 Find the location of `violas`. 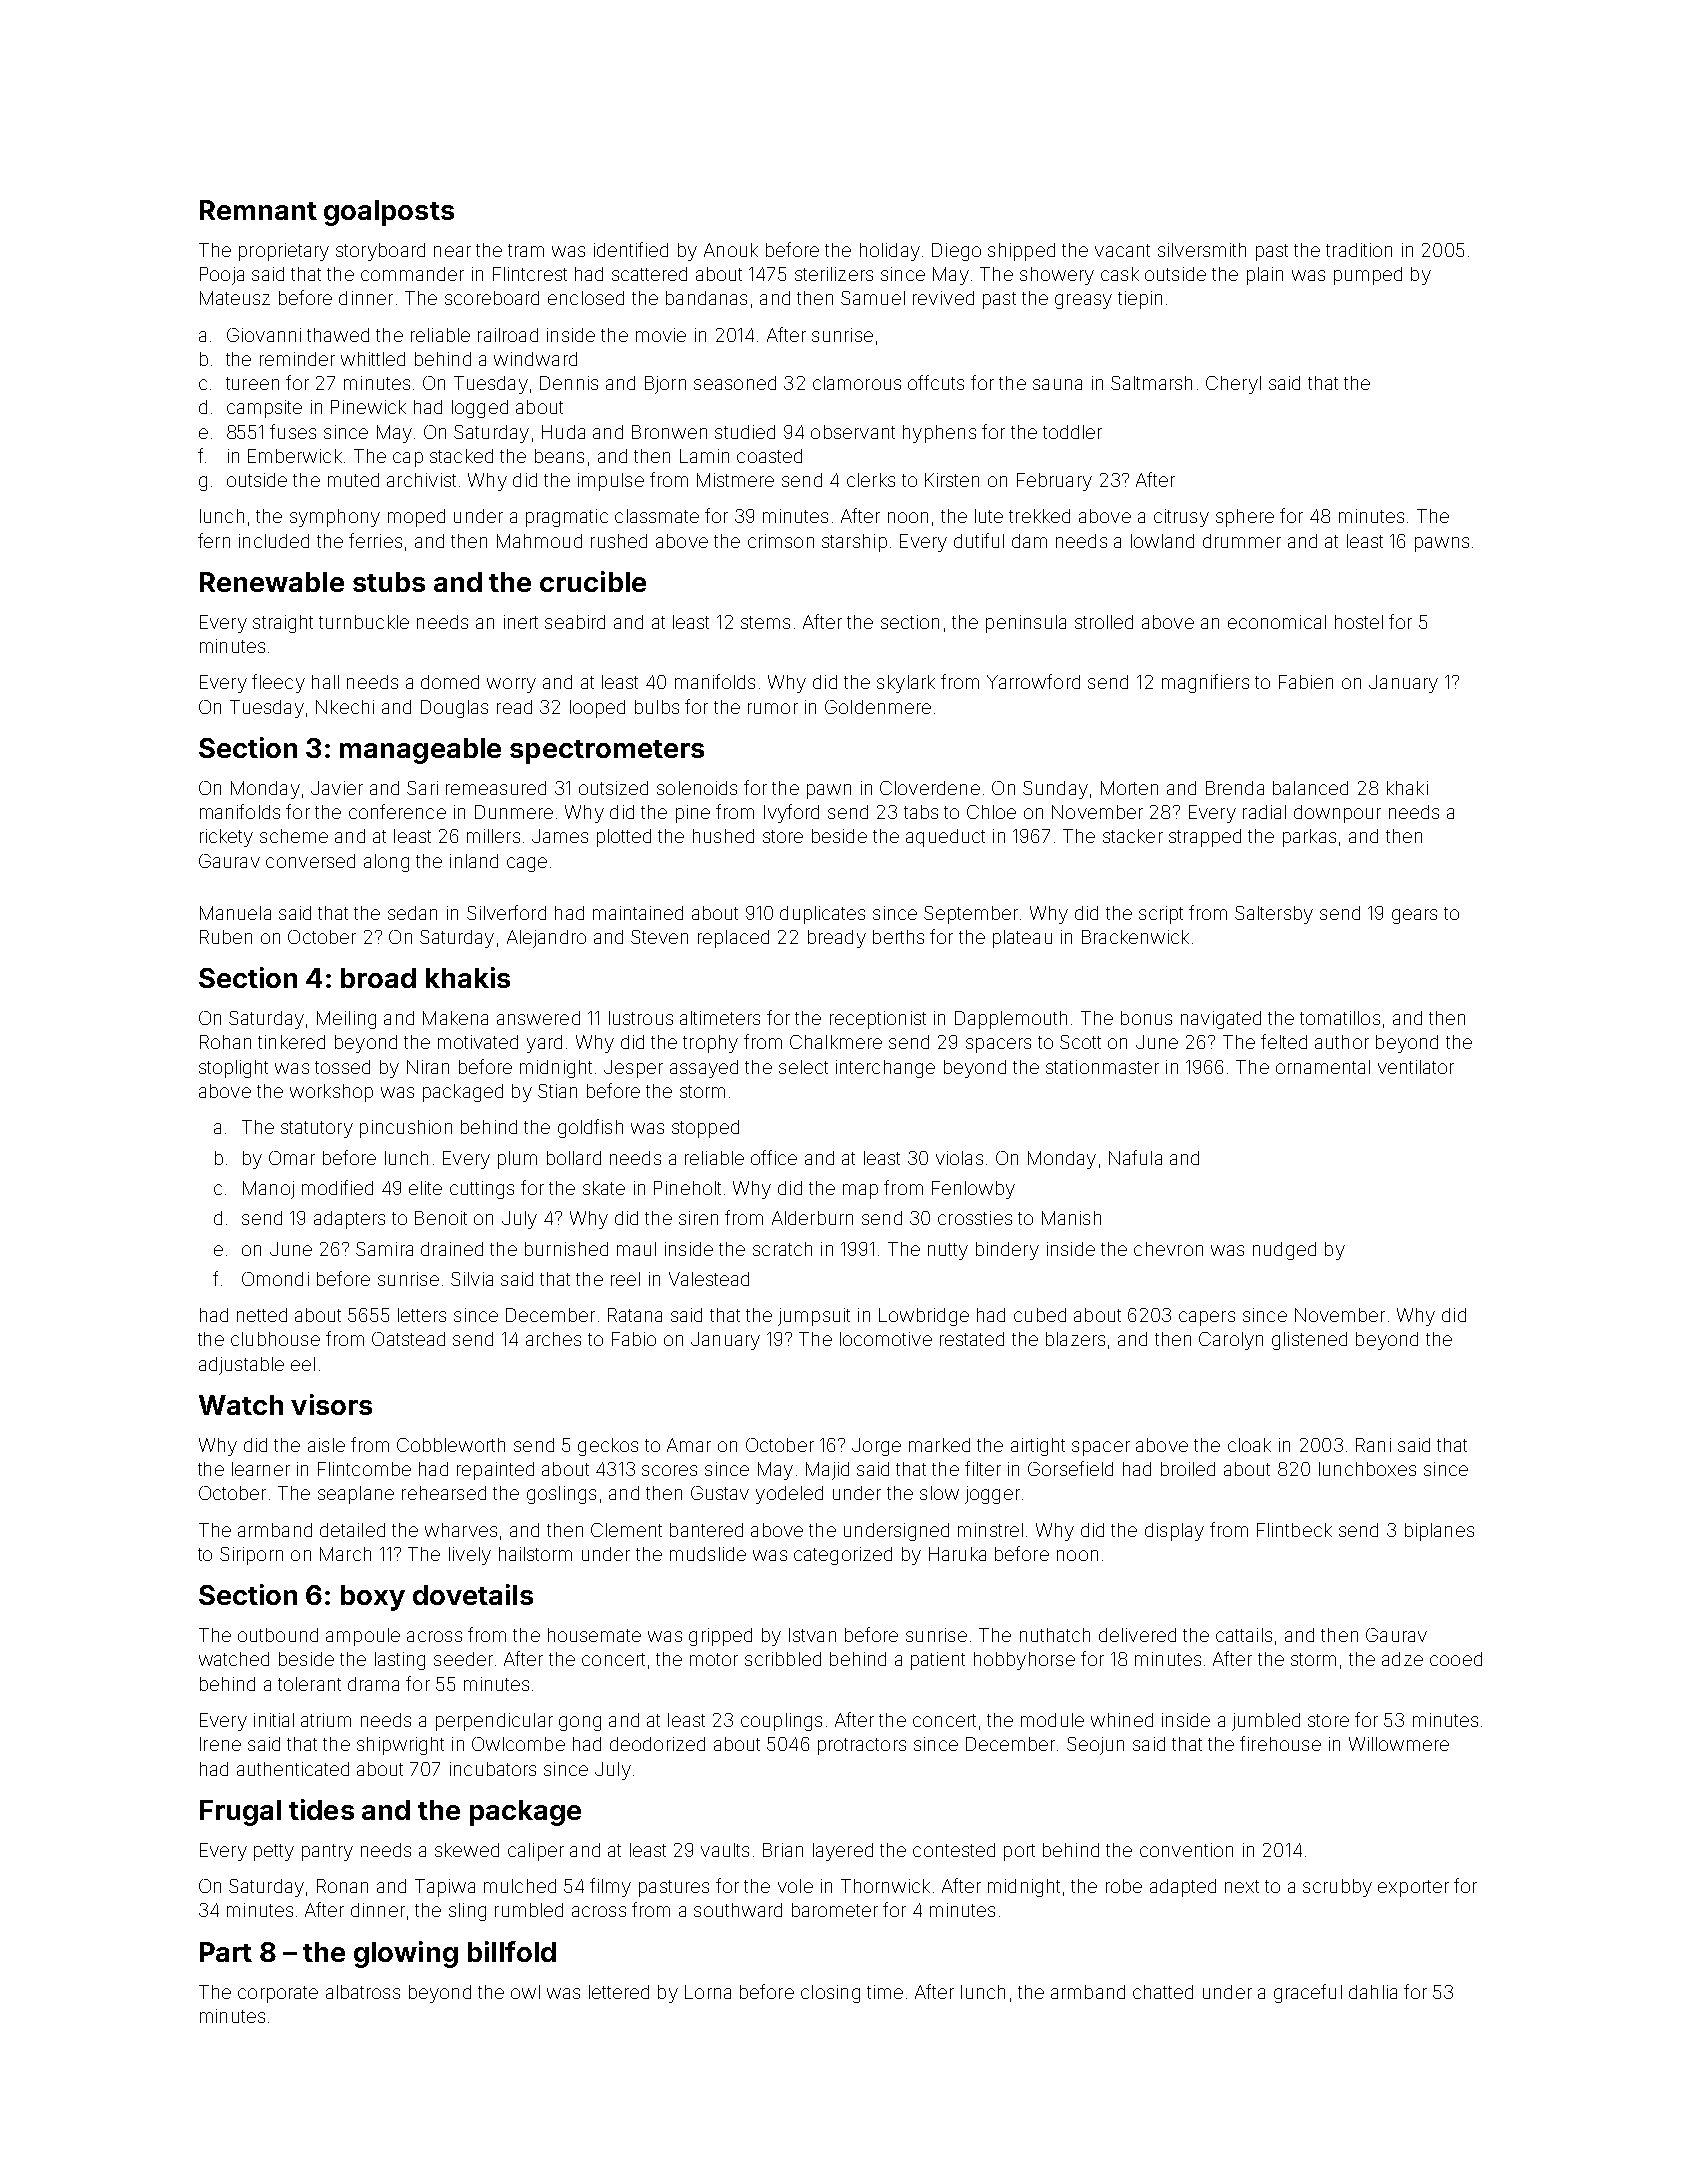

violas is located at coordinates (959, 1158).
